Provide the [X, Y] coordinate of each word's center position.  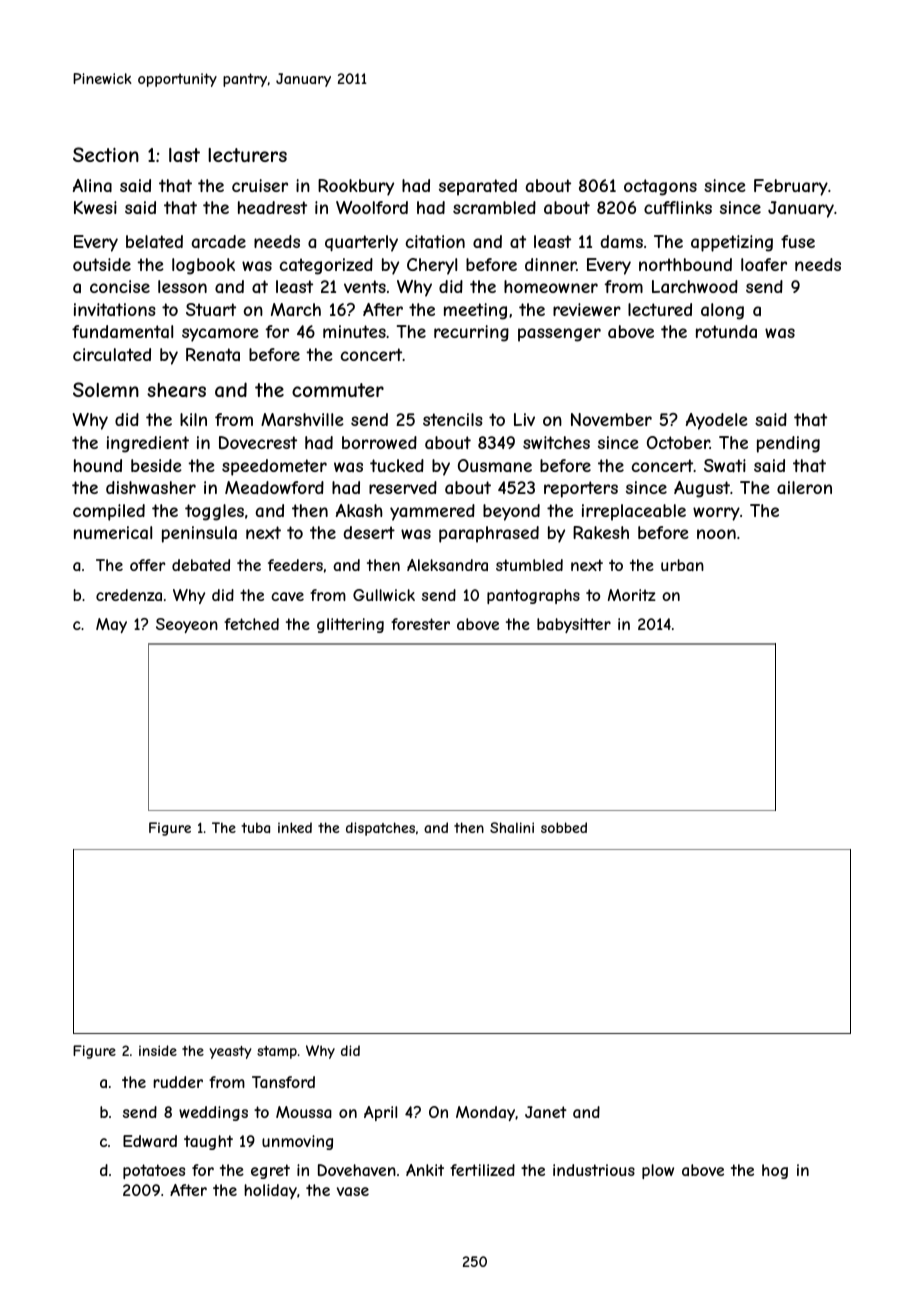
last [184, 155]
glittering [350, 625]
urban [682, 565]
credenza [129, 595]
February [791, 187]
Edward [150, 1141]
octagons [660, 187]
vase [353, 1191]
